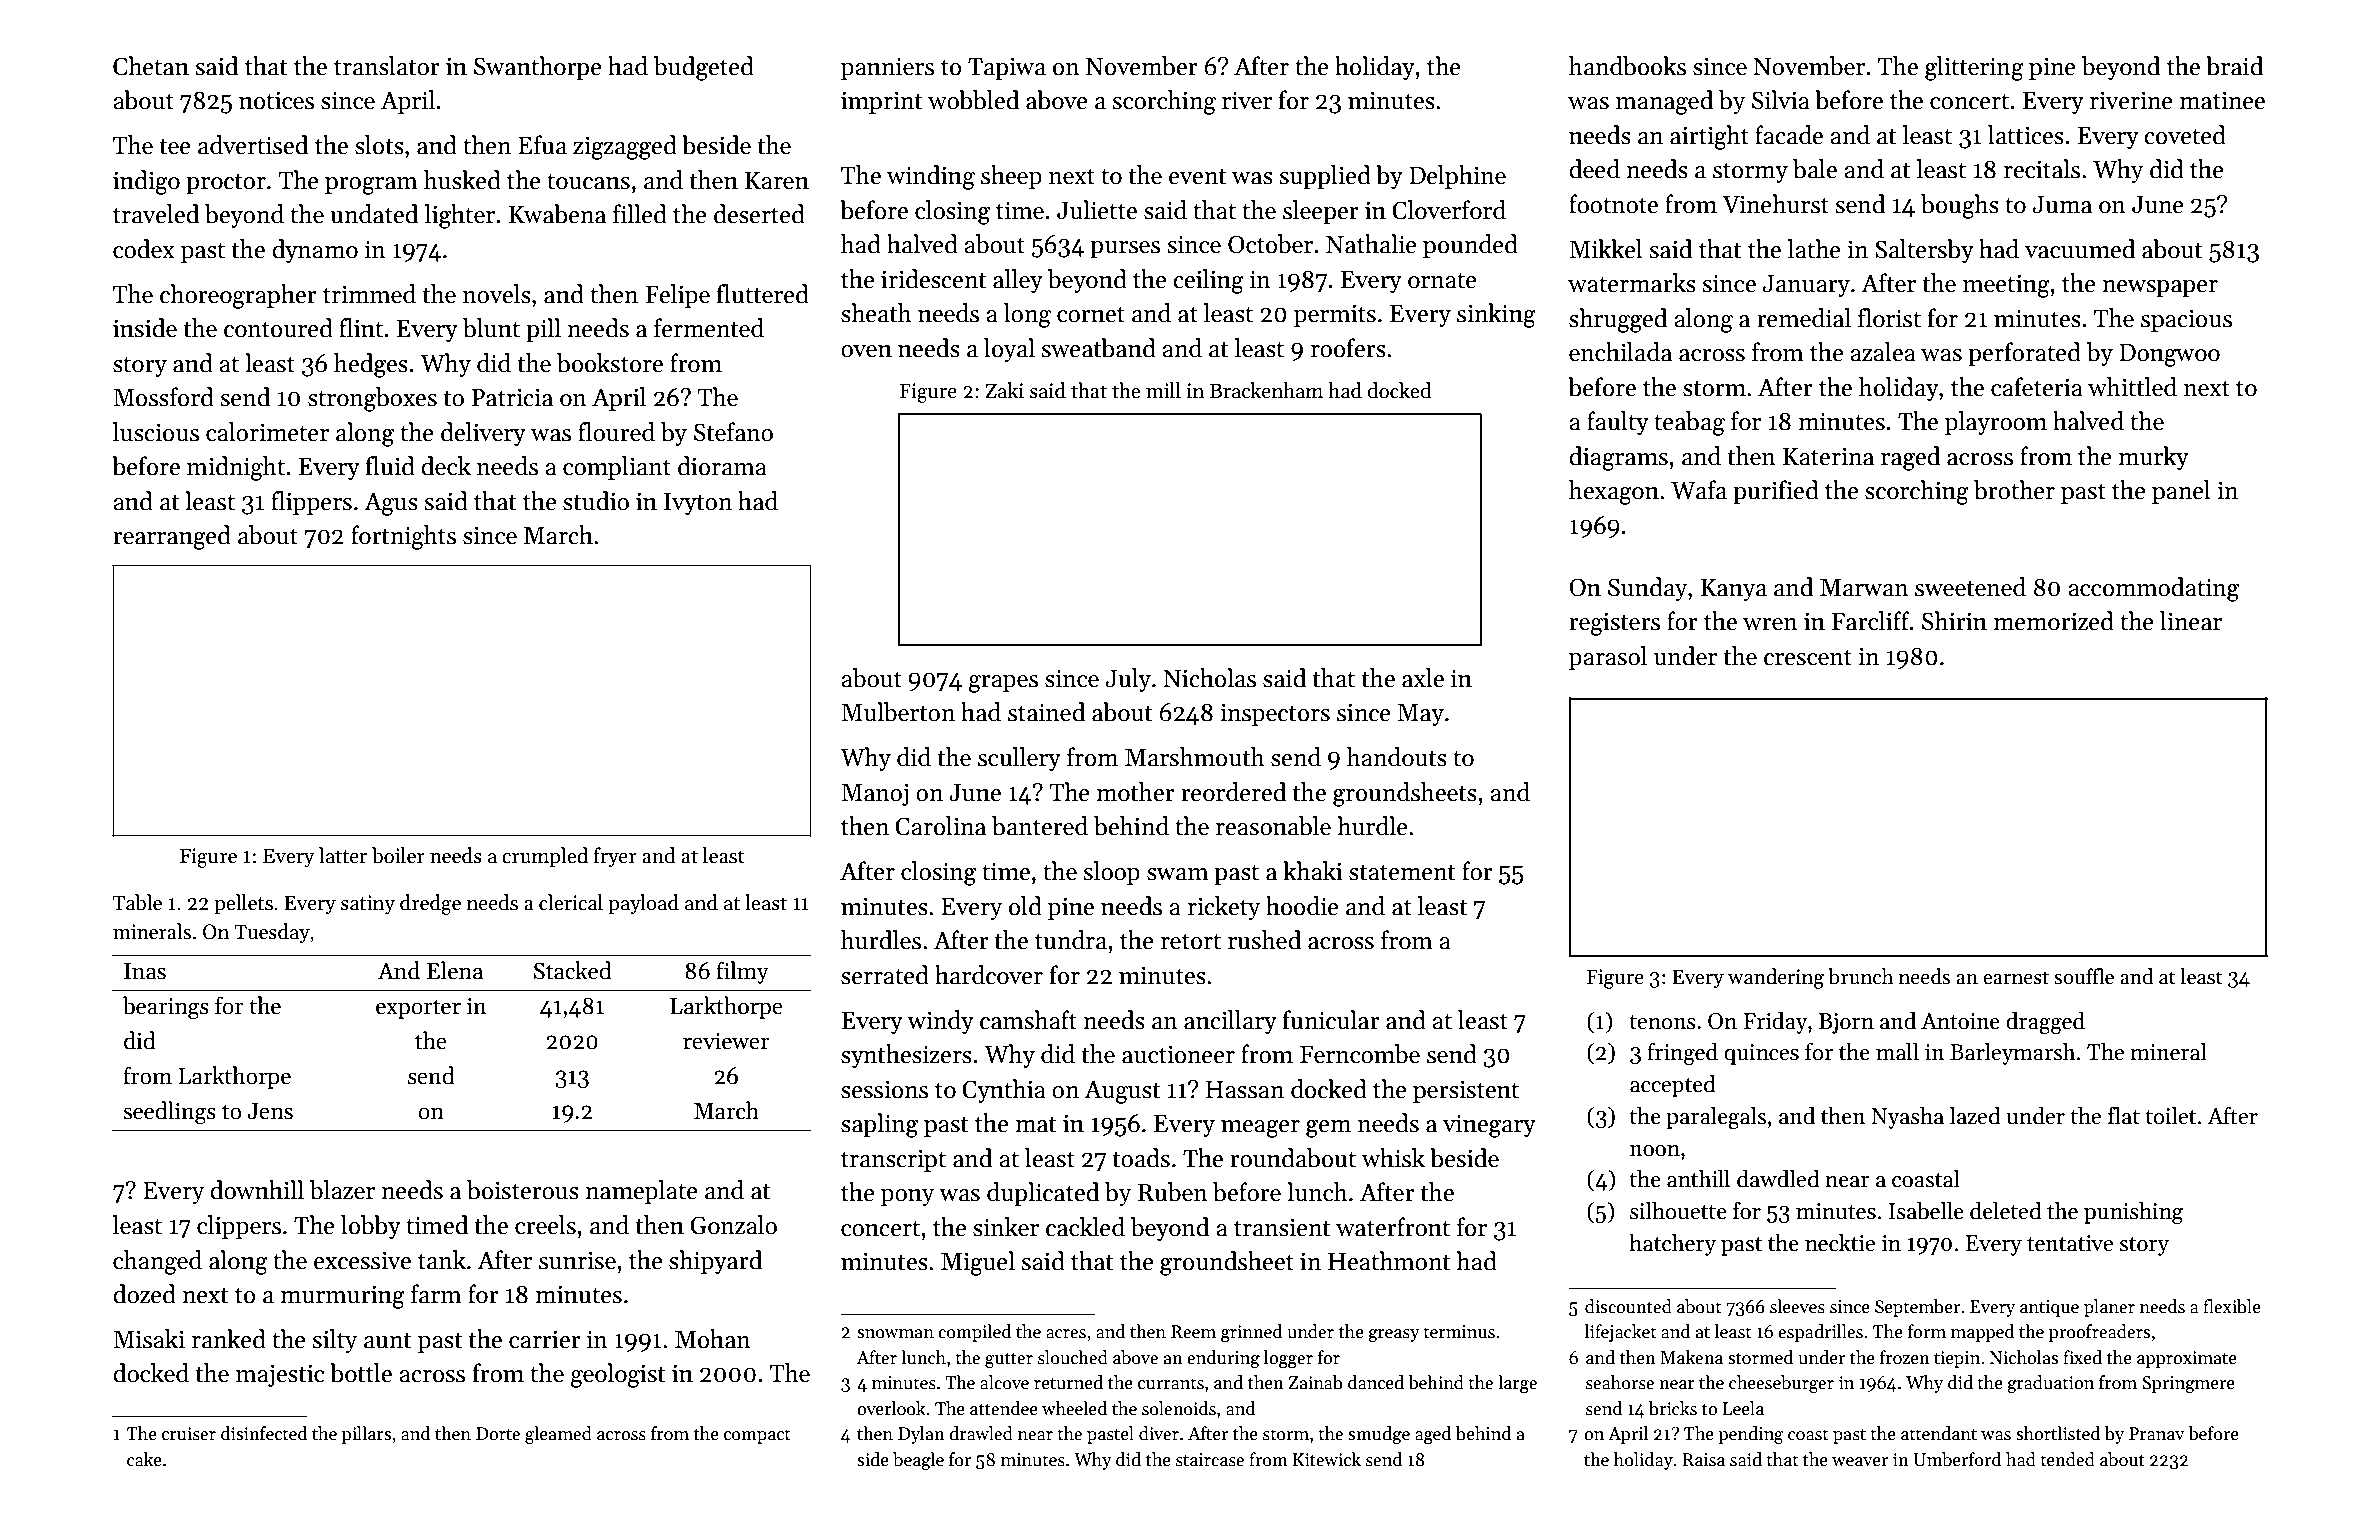  What do you see at coordinates (523, 1190) in the screenshot?
I see `boisterous` at bounding box center [523, 1190].
